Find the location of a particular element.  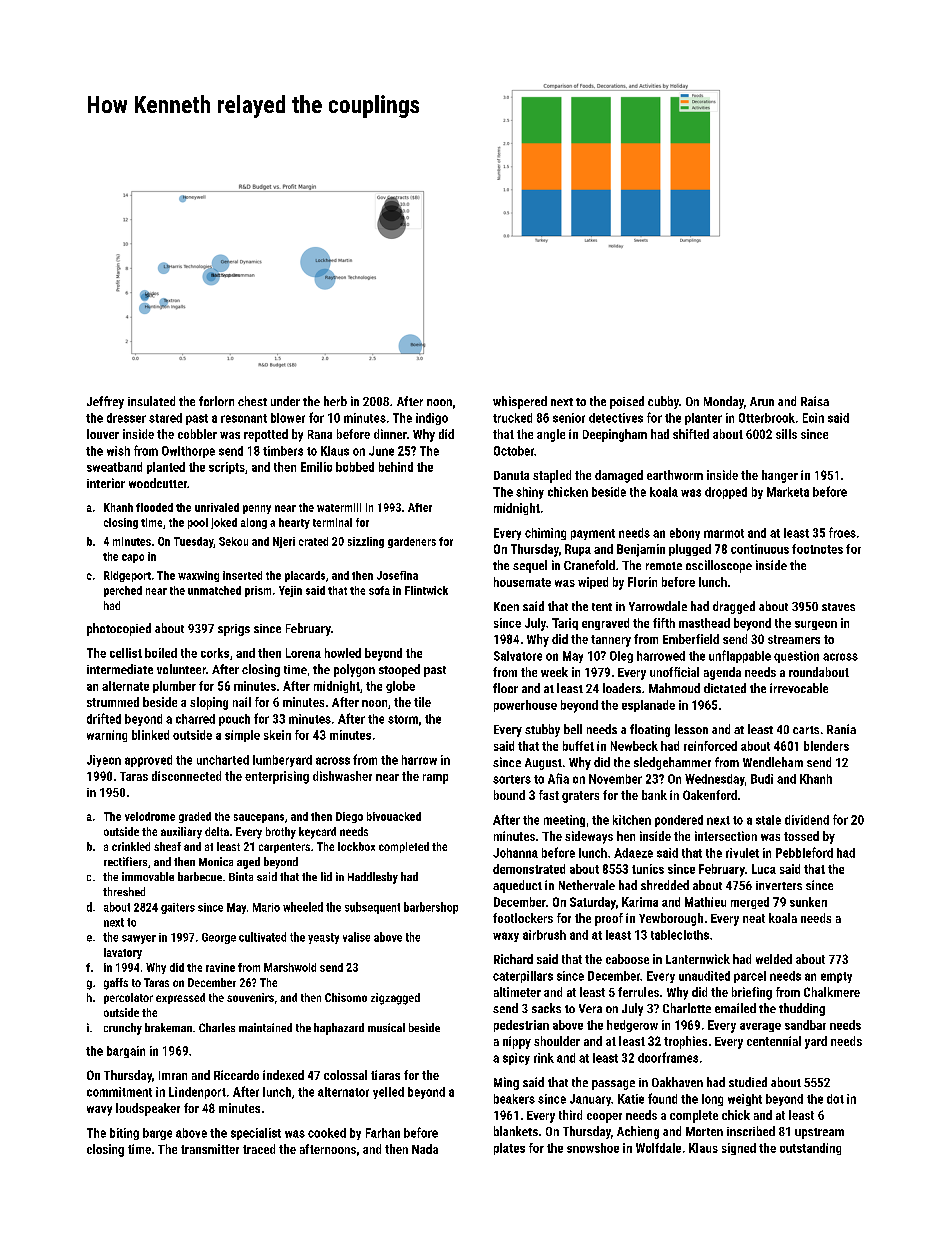

signed is located at coordinates (739, 1149).
